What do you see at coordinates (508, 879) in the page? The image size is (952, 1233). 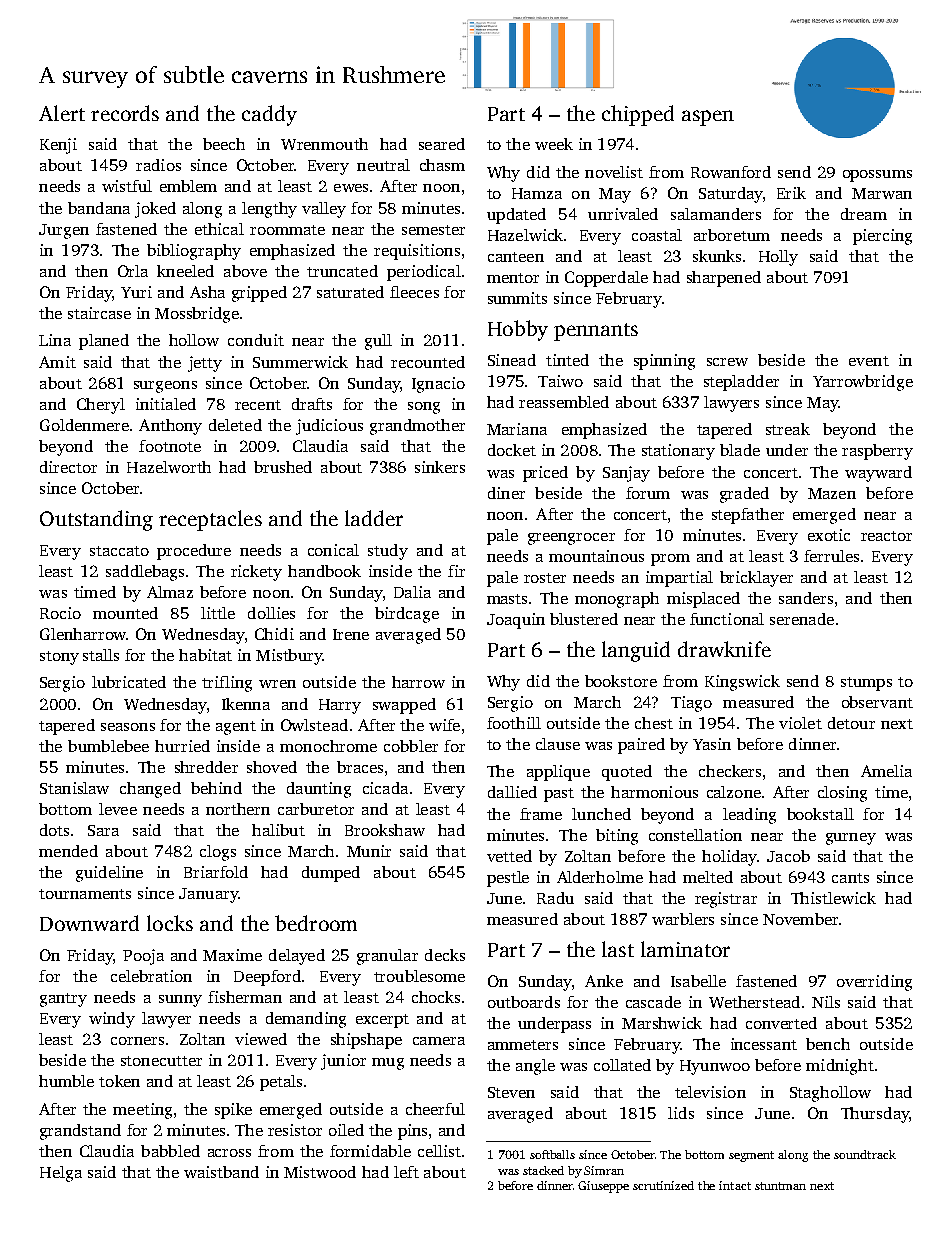 I see `pestle` at bounding box center [508, 879].
